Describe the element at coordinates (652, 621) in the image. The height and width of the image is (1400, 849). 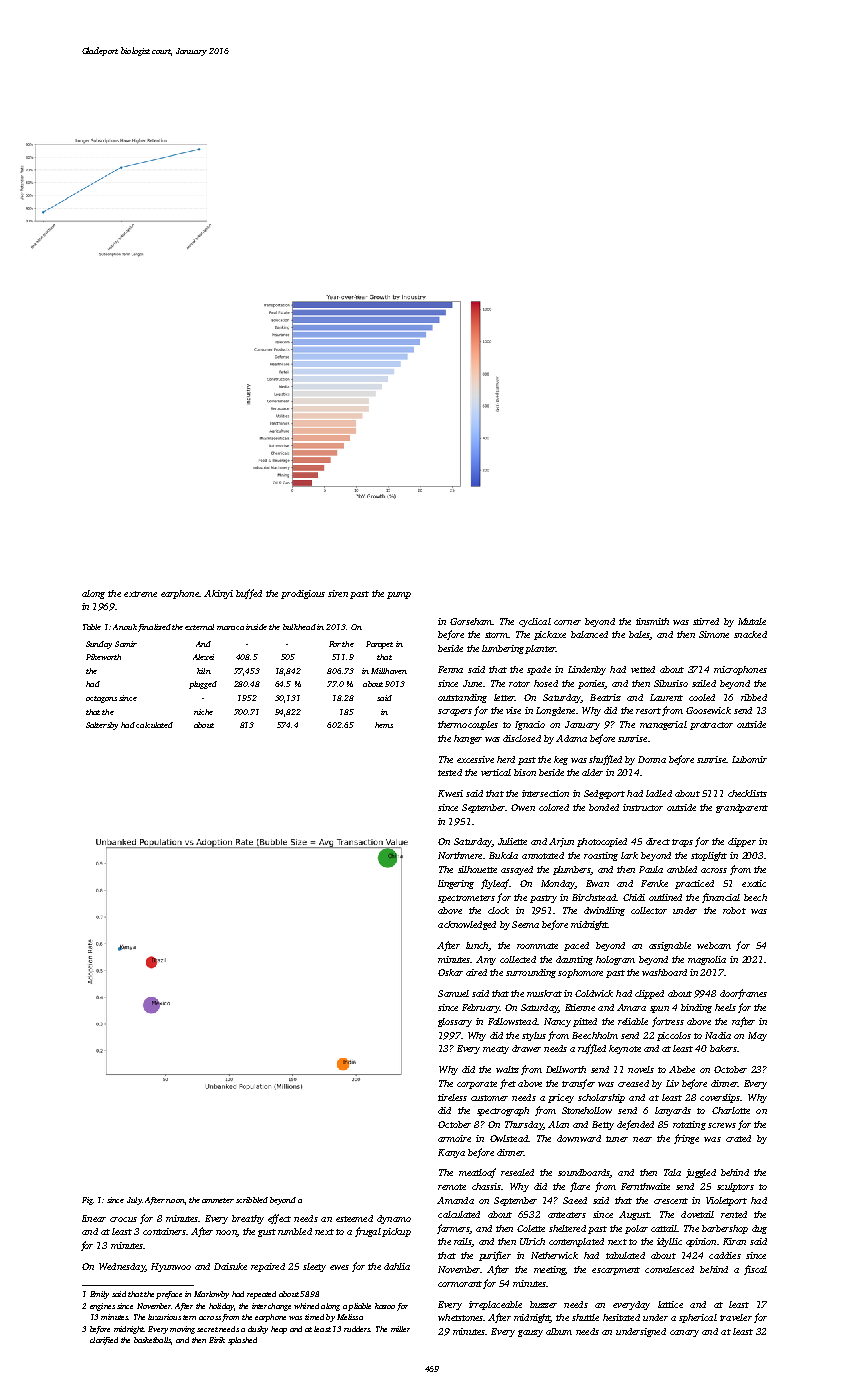
I see `tinsmith` at that location.
